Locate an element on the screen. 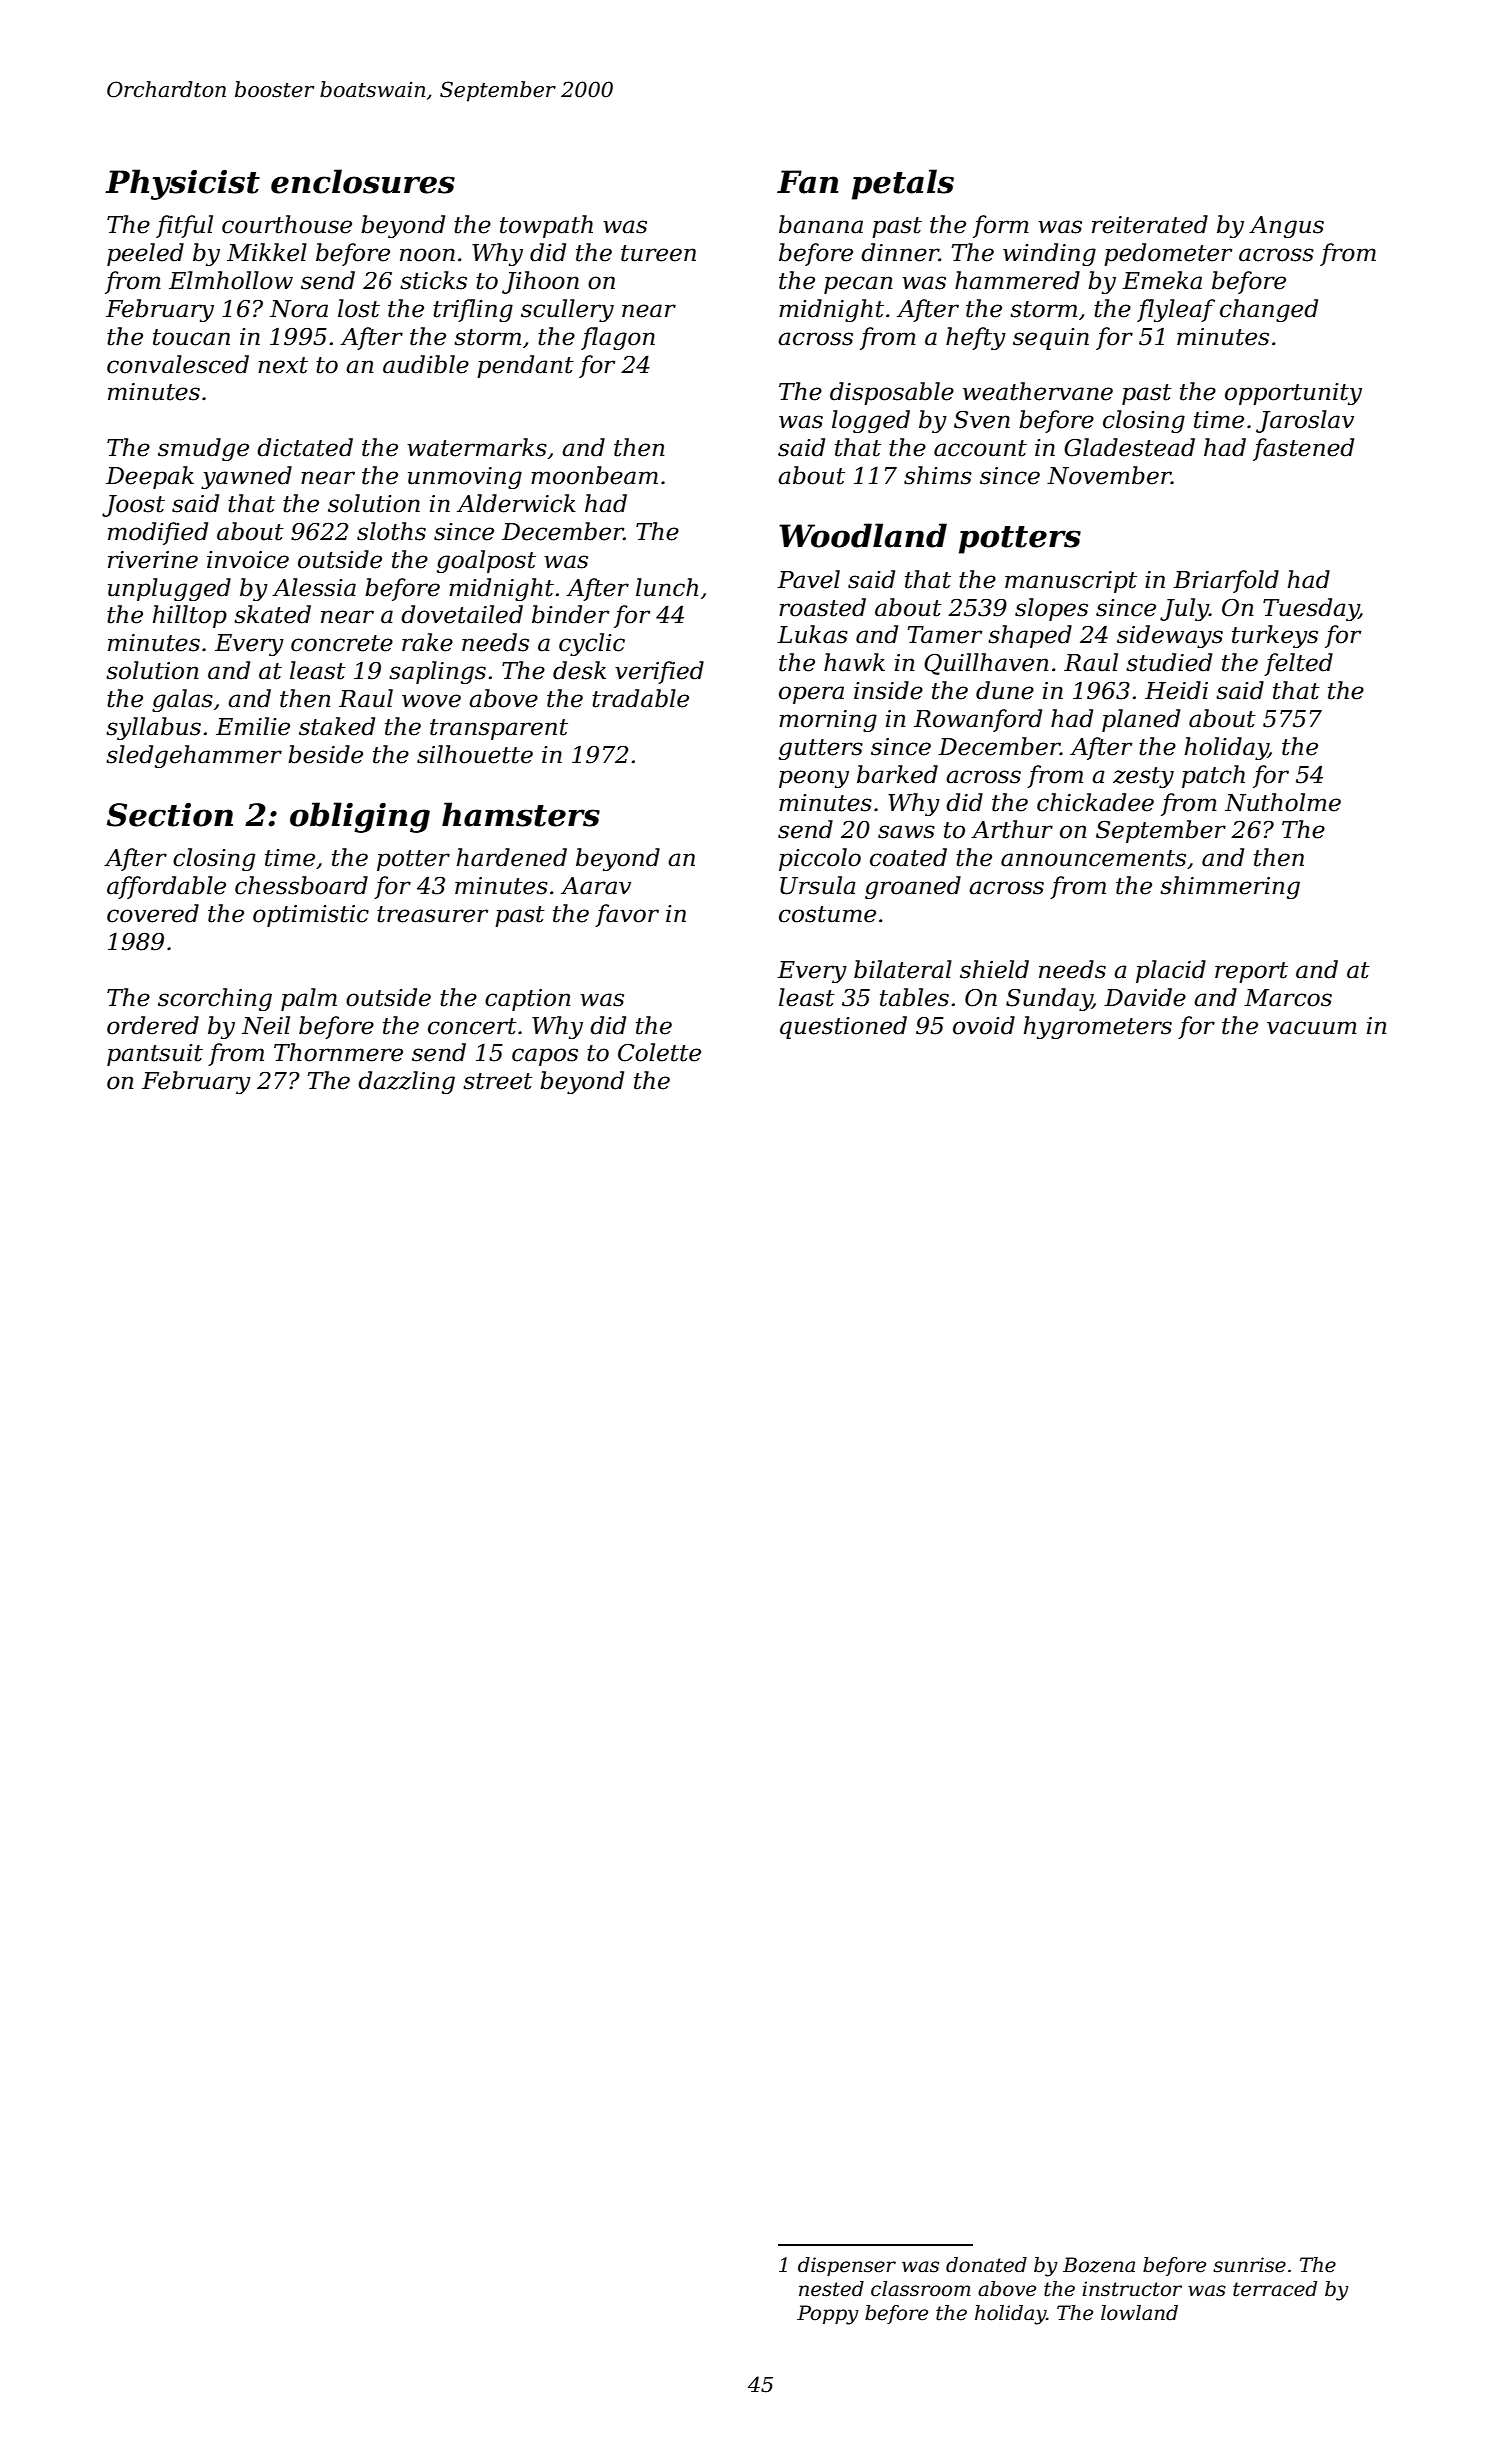 The height and width of the screenshot is (2464, 1496). next is located at coordinates (283, 365).
